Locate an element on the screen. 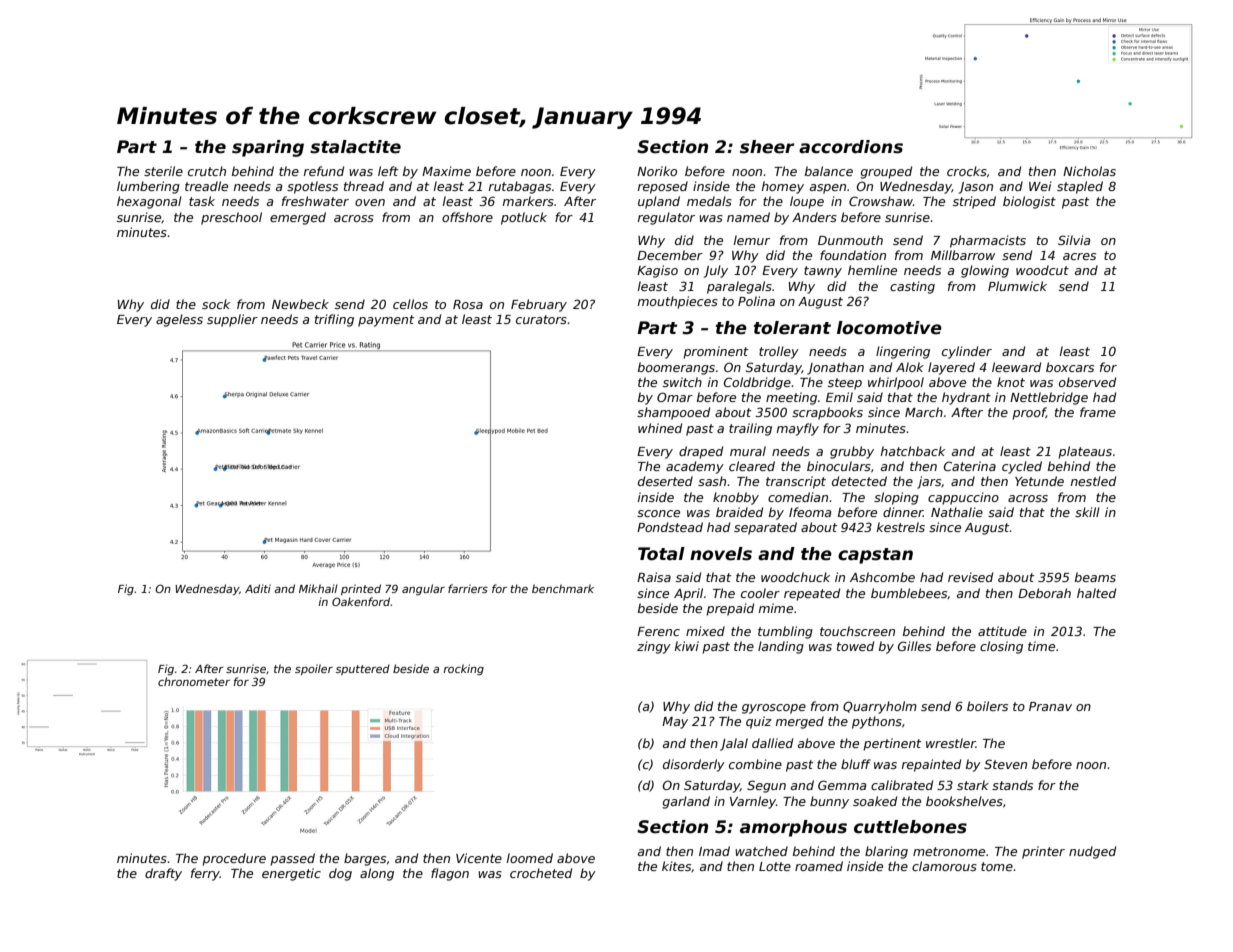 The height and width of the screenshot is (952, 1233). potluck is located at coordinates (524, 218).
